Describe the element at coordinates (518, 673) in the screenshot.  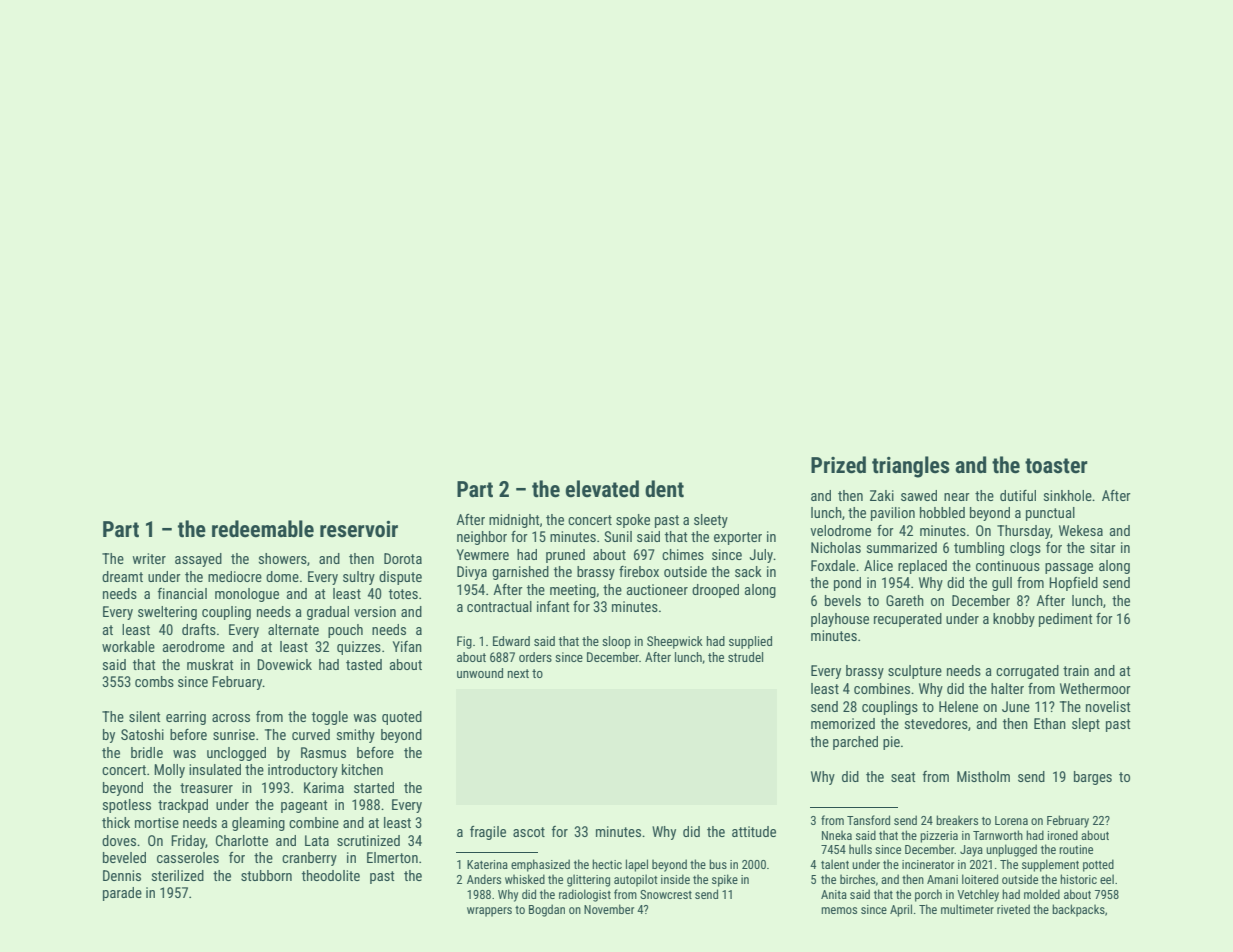
I see `next` at that location.
